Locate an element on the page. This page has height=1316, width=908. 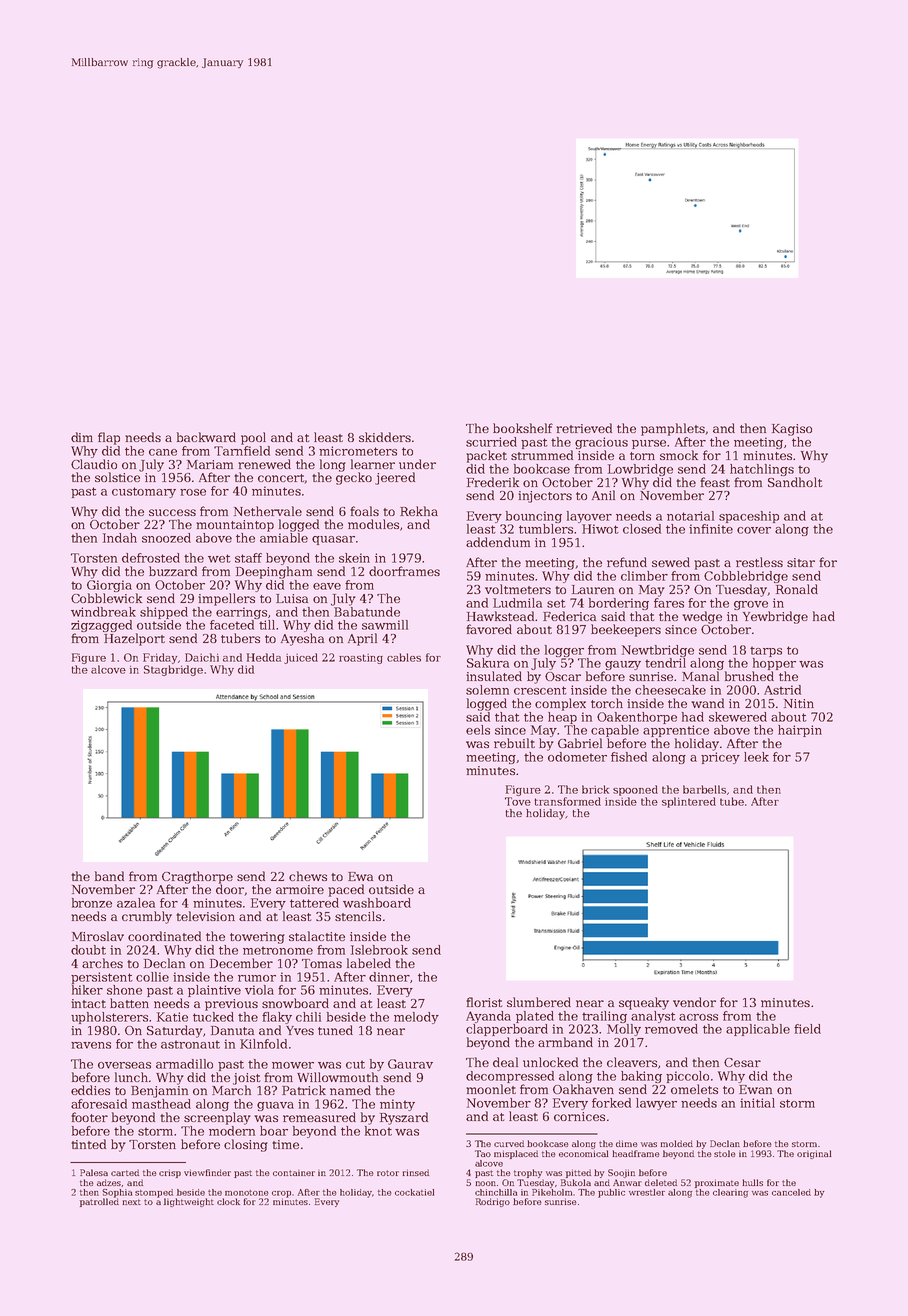
skidders is located at coordinates (385, 437).
